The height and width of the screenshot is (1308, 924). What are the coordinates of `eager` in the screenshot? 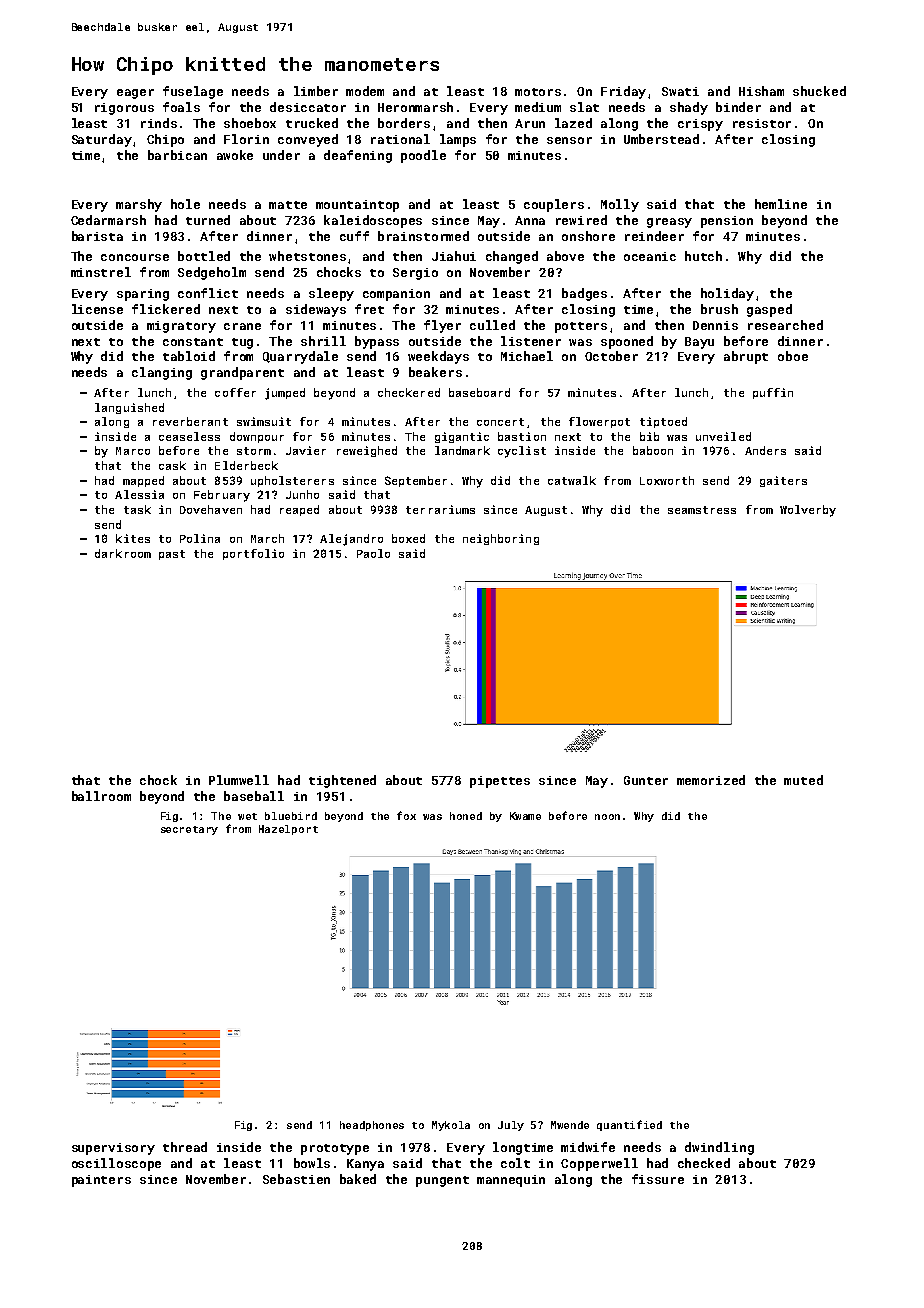 It's located at (135, 94).
